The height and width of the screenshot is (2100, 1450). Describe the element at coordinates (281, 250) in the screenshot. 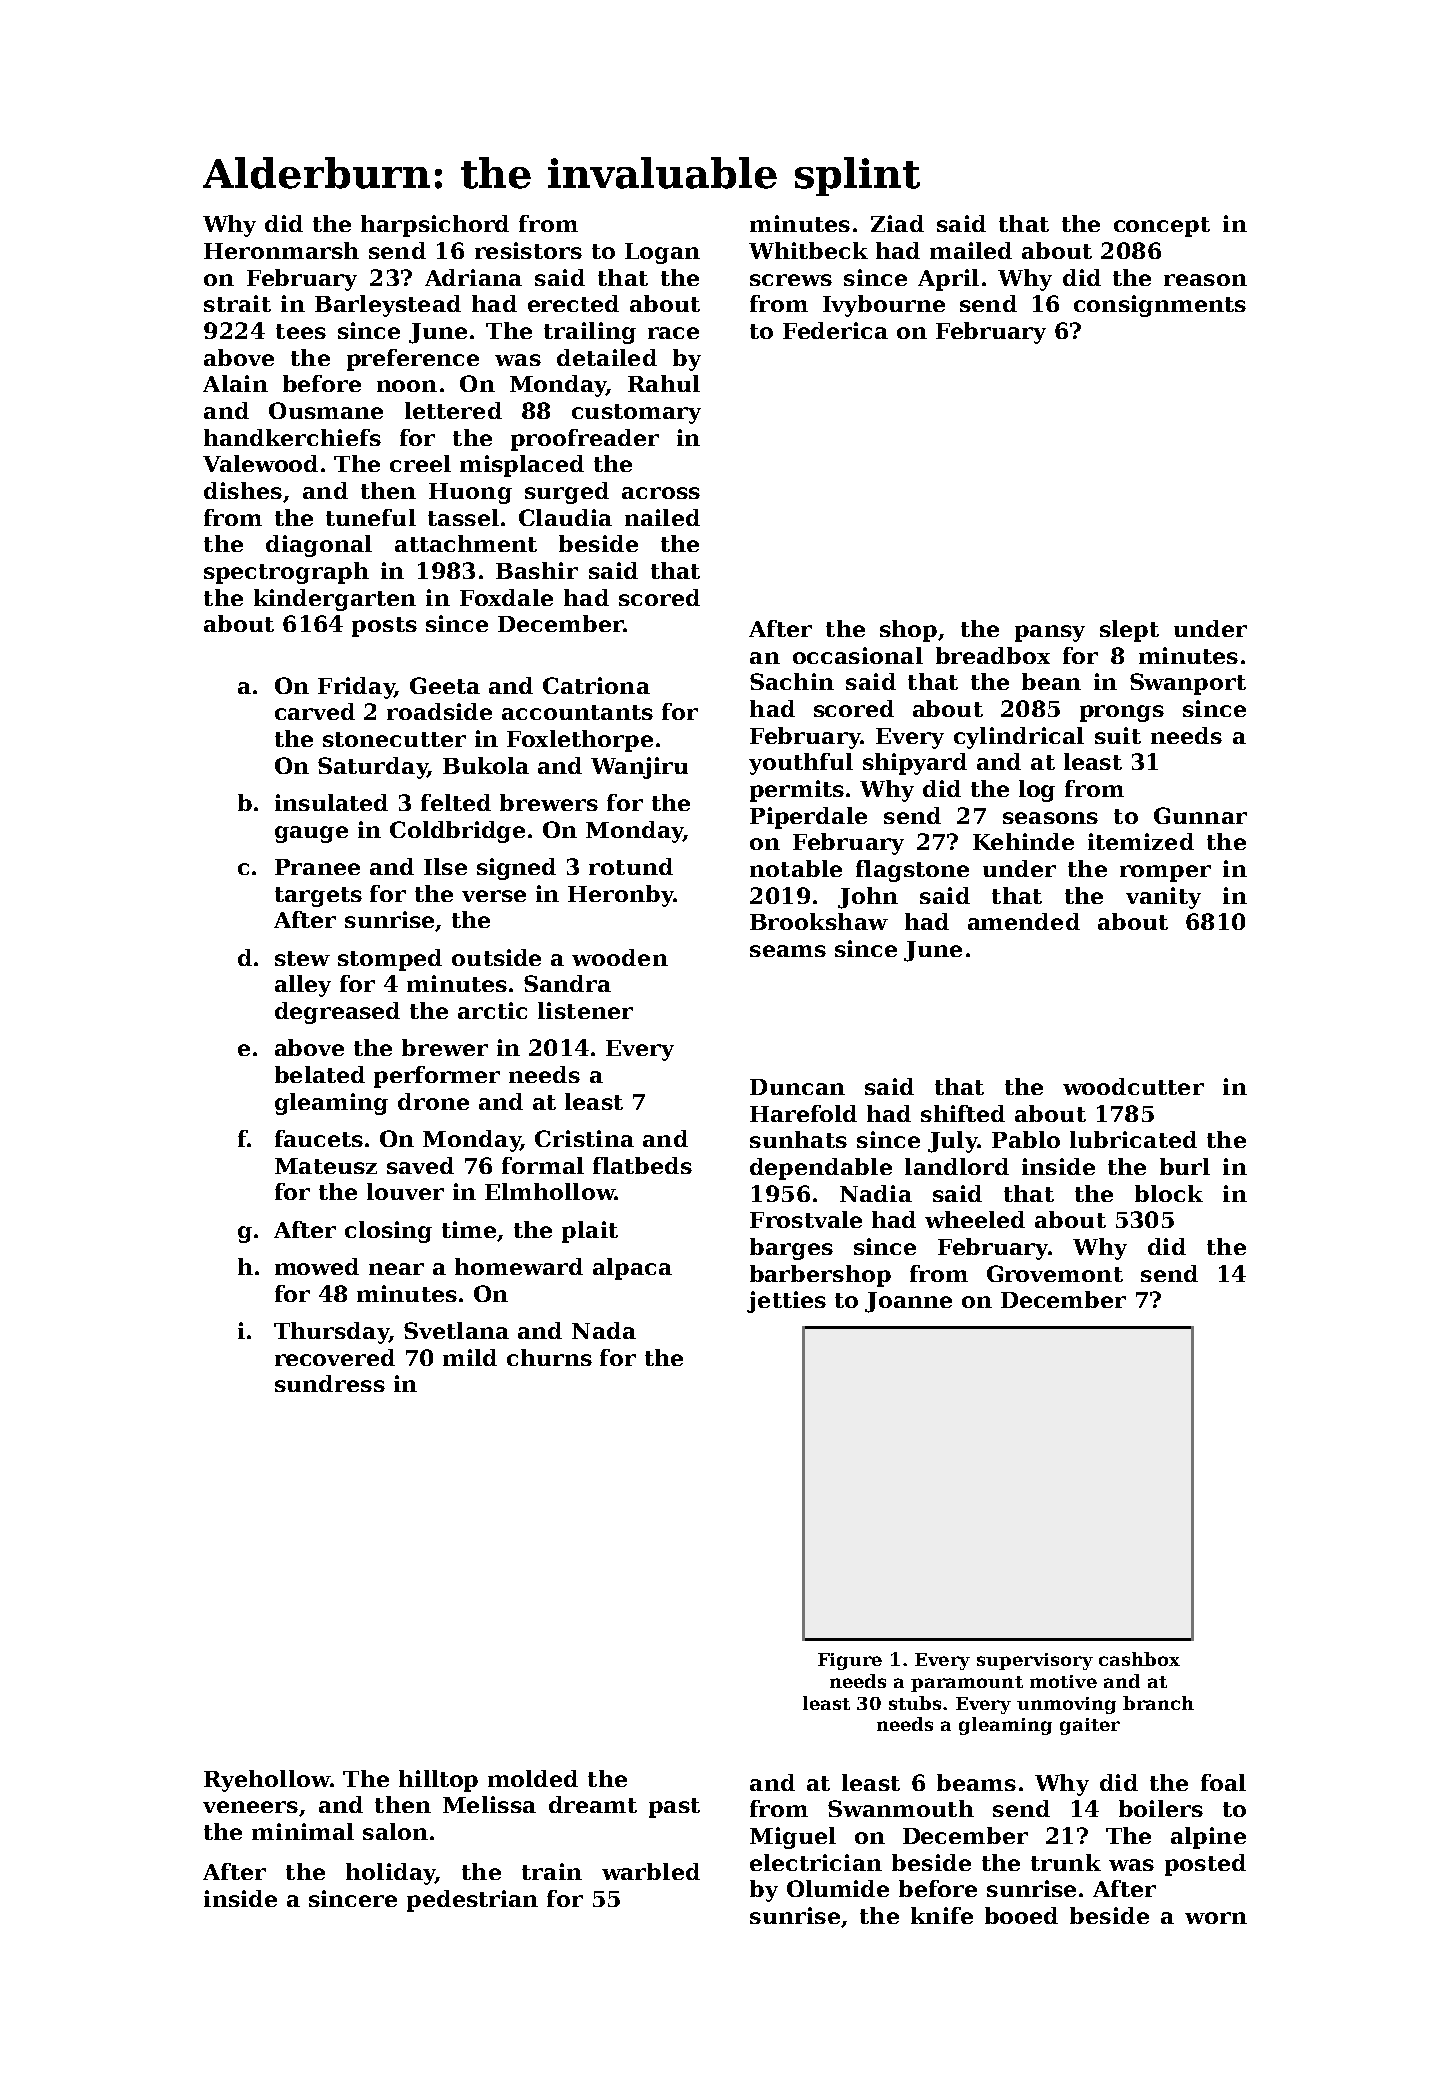

I see `Heronmarsh` at that location.
